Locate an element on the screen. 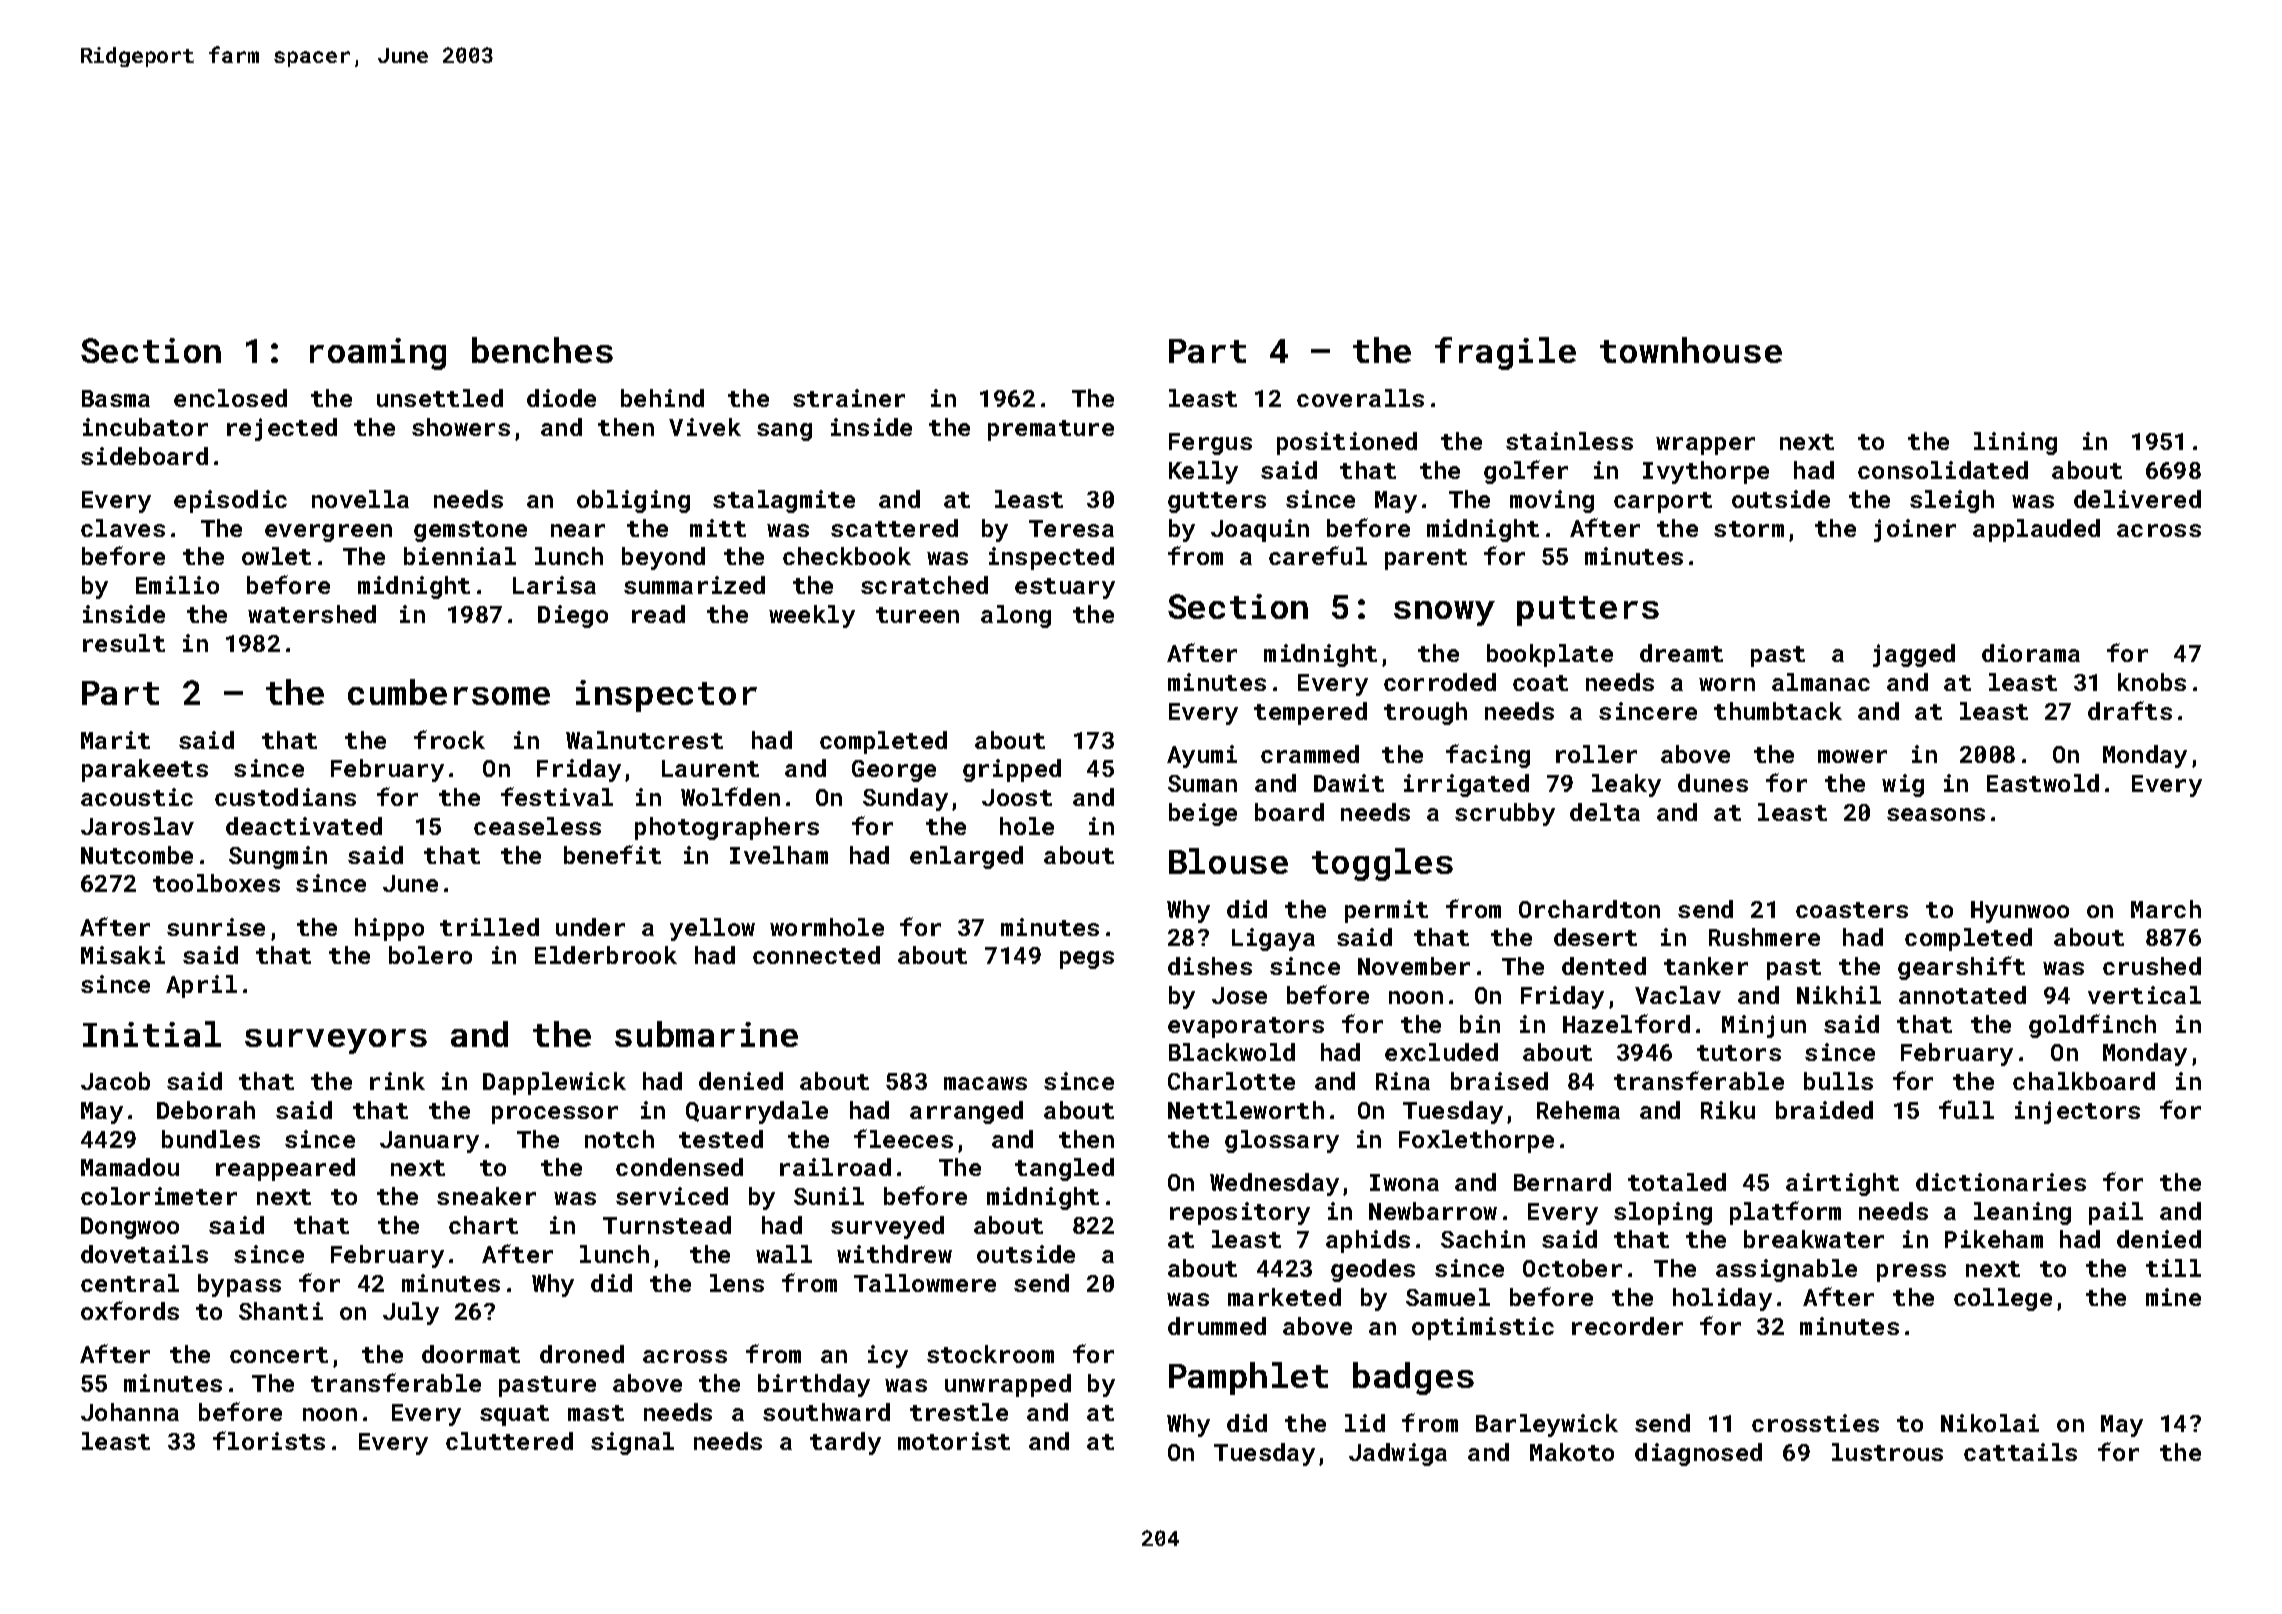 This screenshot has width=2282, height=1614. roaming is located at coordinates (378, 354).
